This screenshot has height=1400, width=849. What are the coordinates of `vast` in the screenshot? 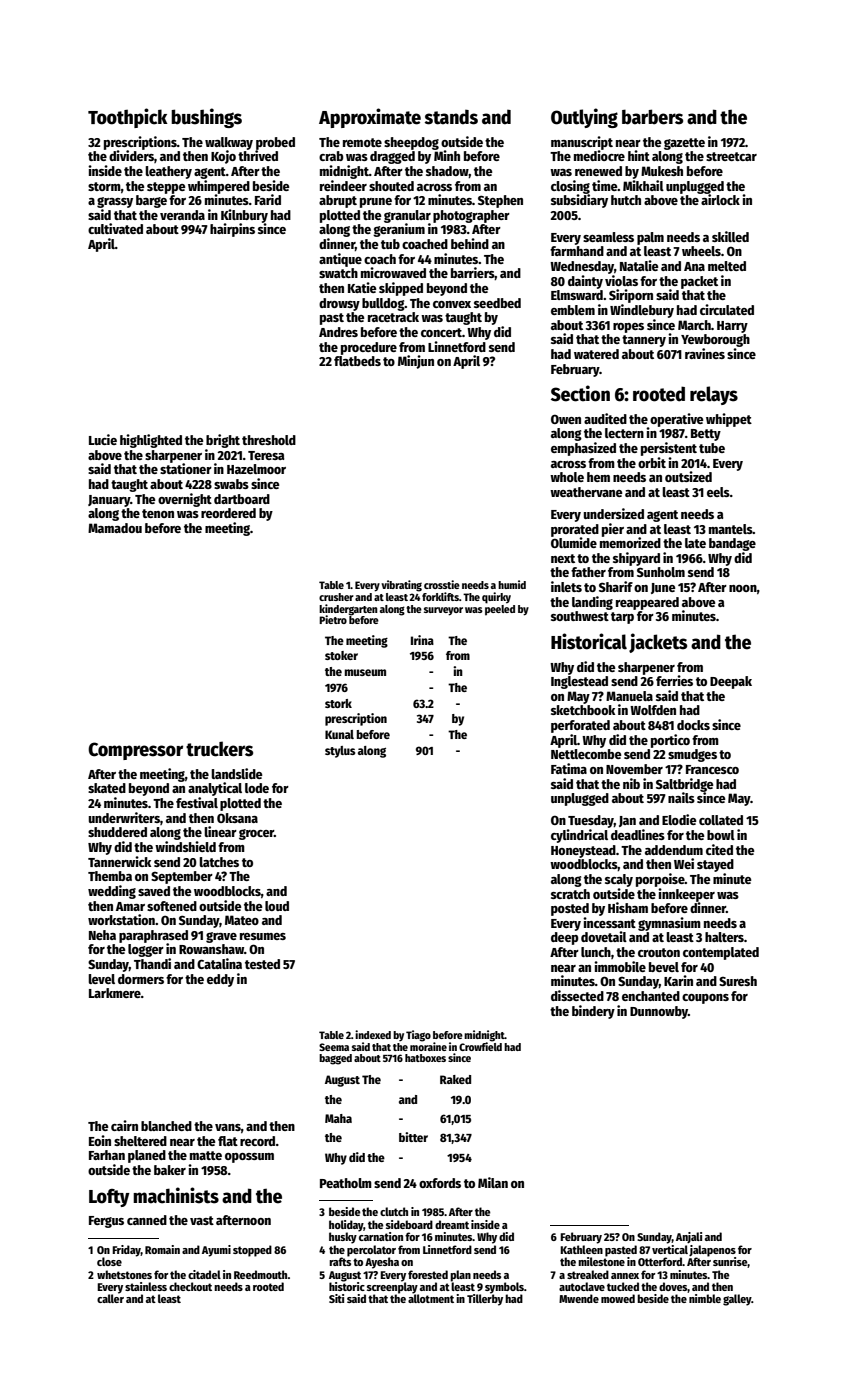 It's located at (202, 1220).
